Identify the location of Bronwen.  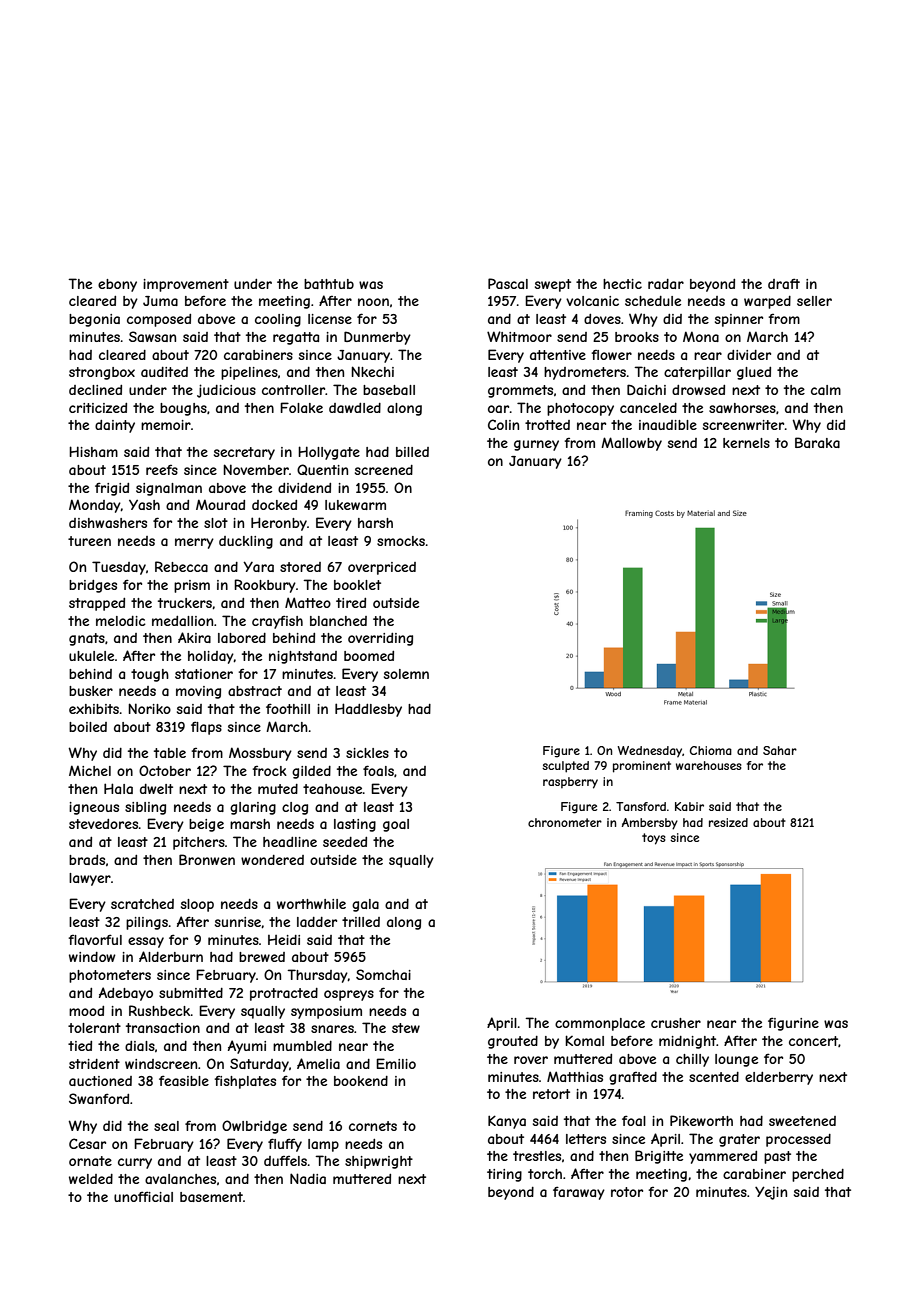
(207, 859).
